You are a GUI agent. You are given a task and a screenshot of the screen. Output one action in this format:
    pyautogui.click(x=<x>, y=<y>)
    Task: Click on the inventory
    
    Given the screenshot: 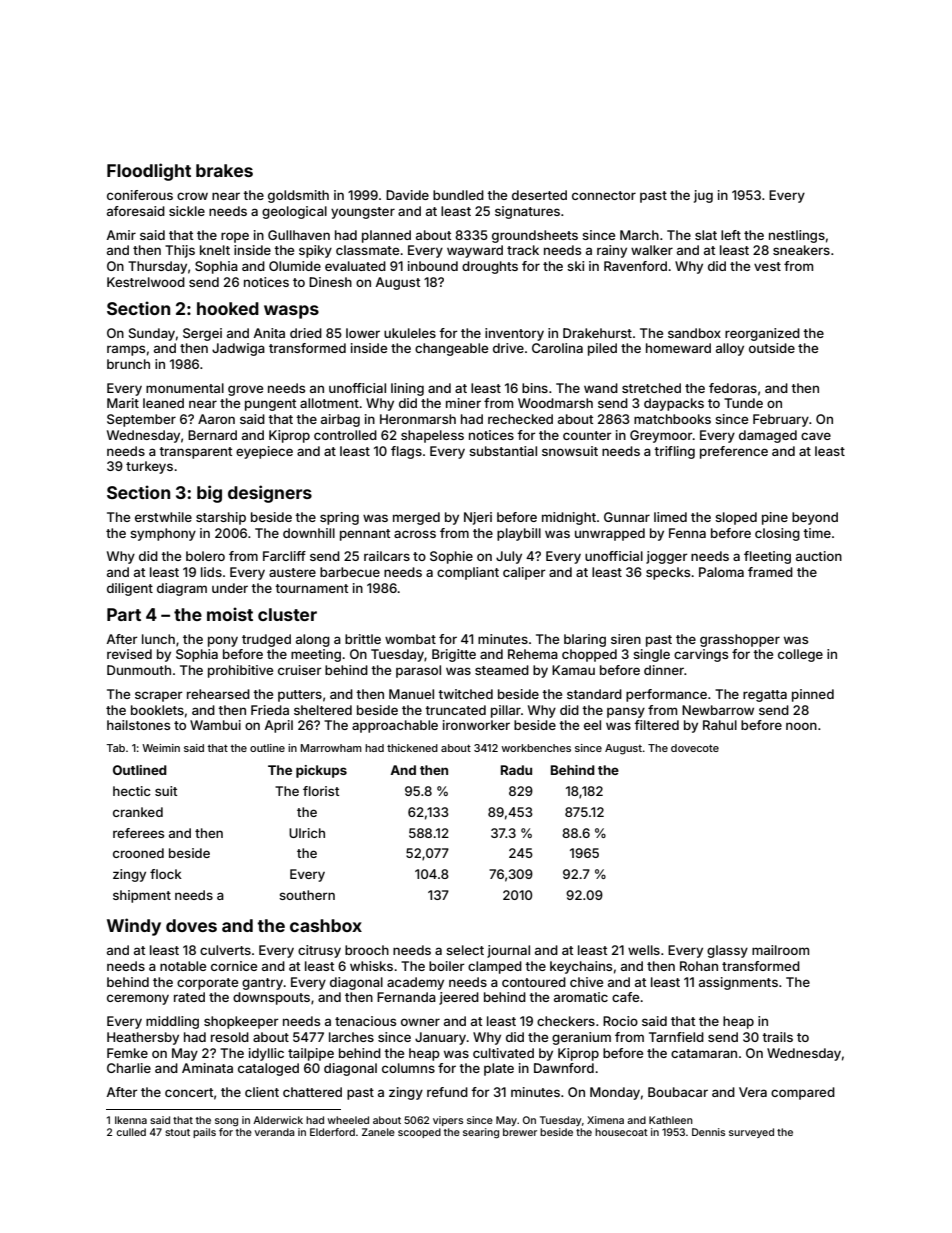 What is the action you would take?
    pyautogui.click(x=514, y=334)
